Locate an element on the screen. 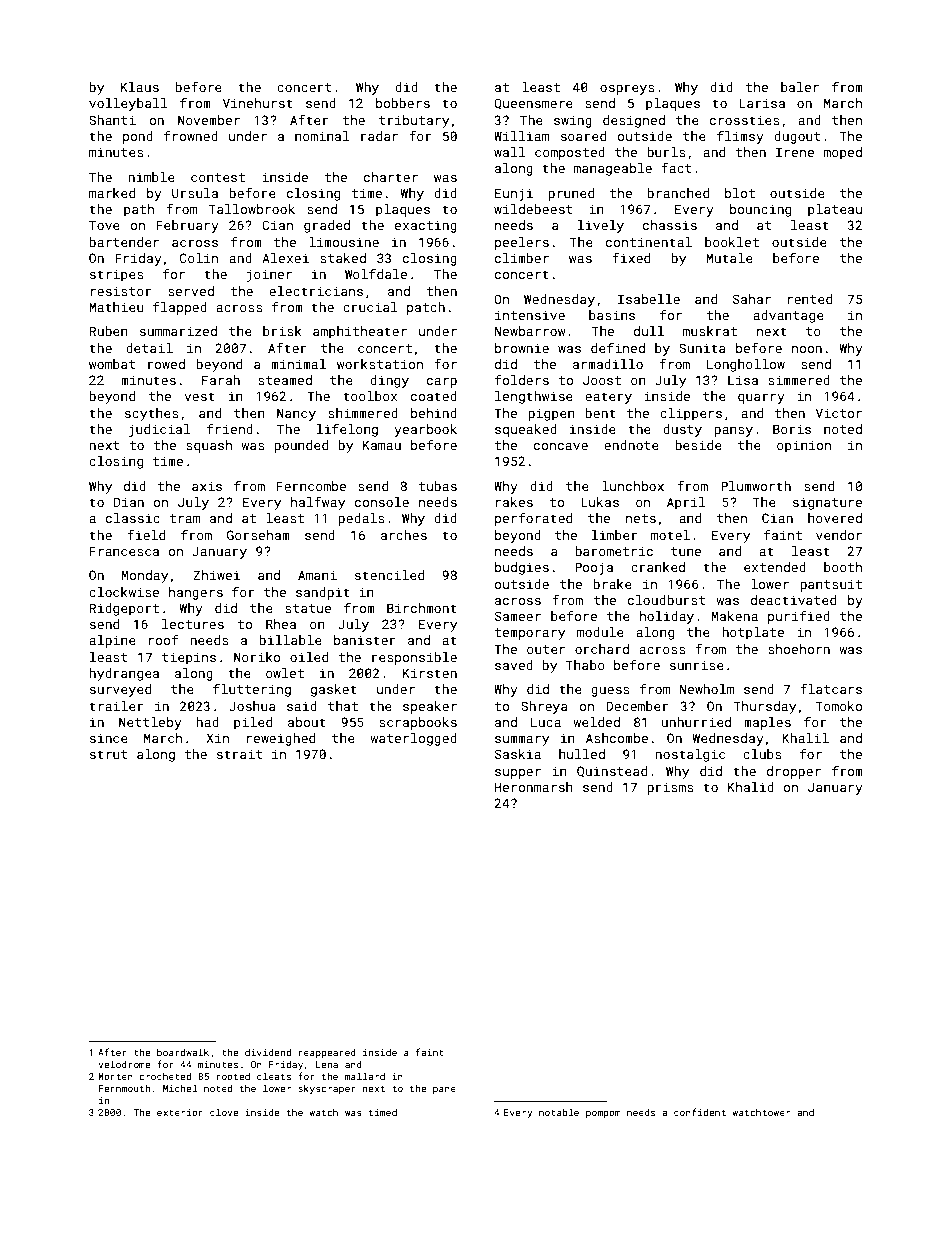  reappeared is located at coordinates (327, 1053).
